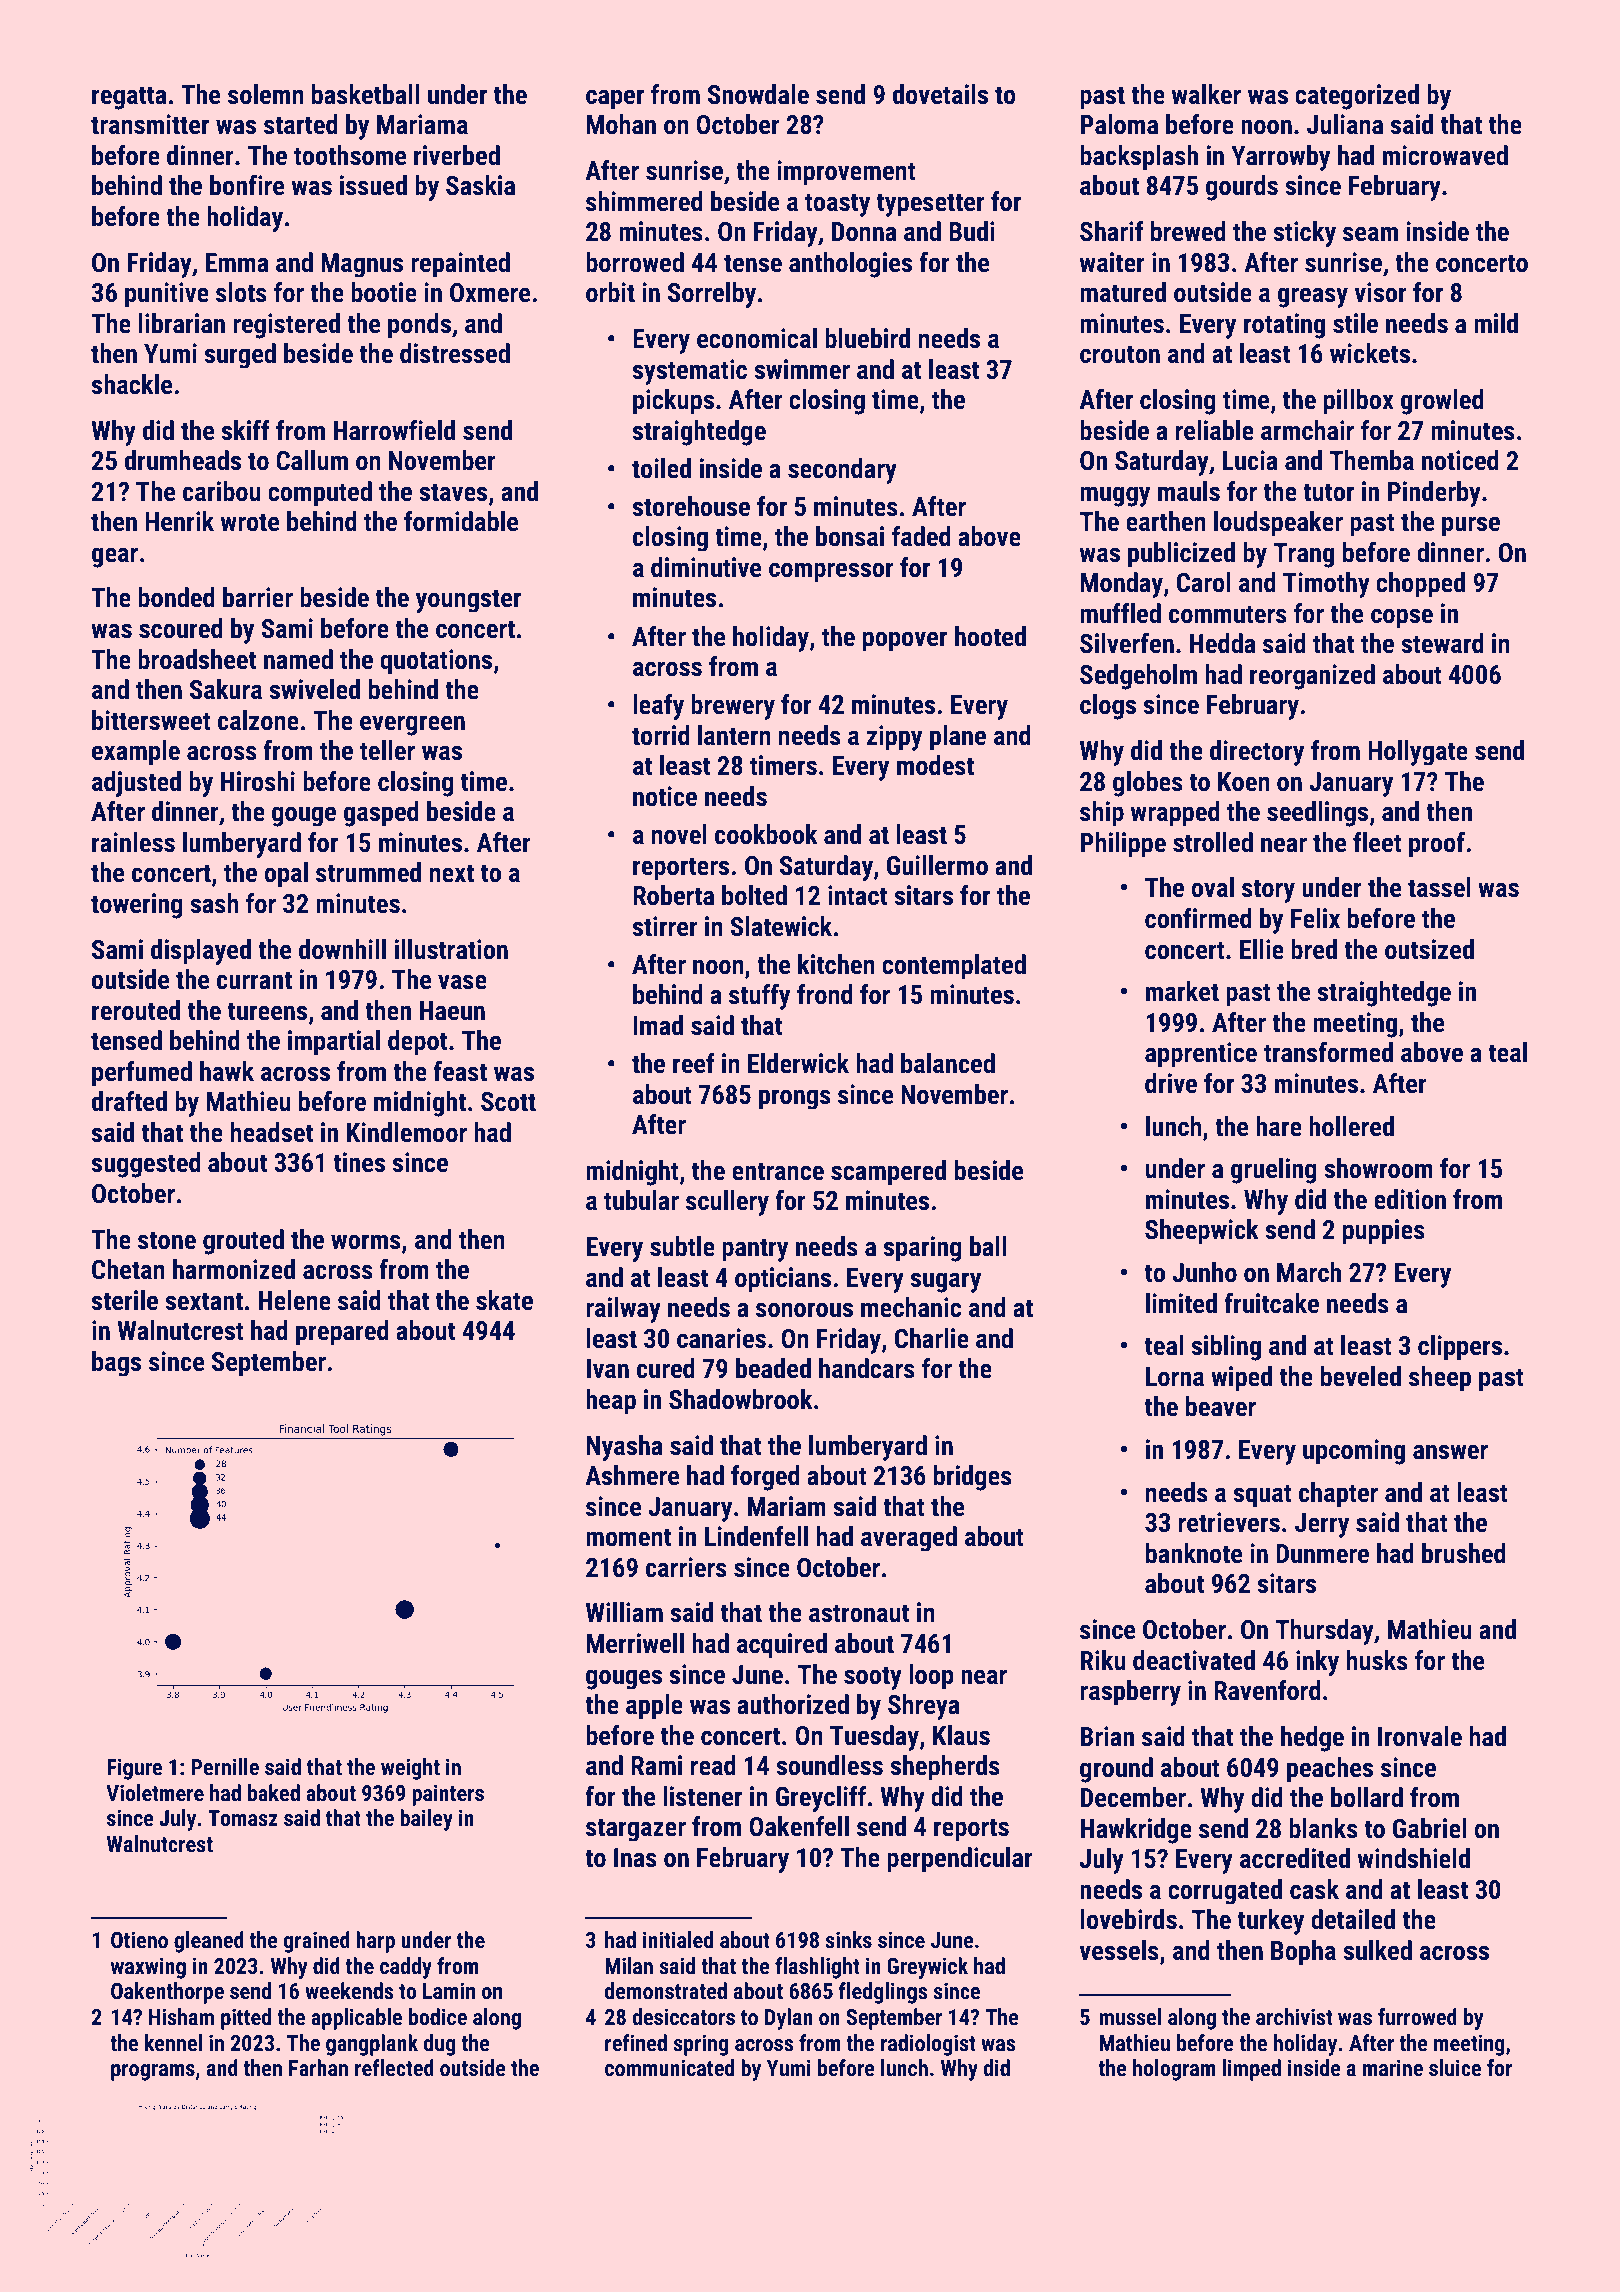  Describe the element at coordinates (1274, 1171) in the screenshot. I see `grueling` at that location.
